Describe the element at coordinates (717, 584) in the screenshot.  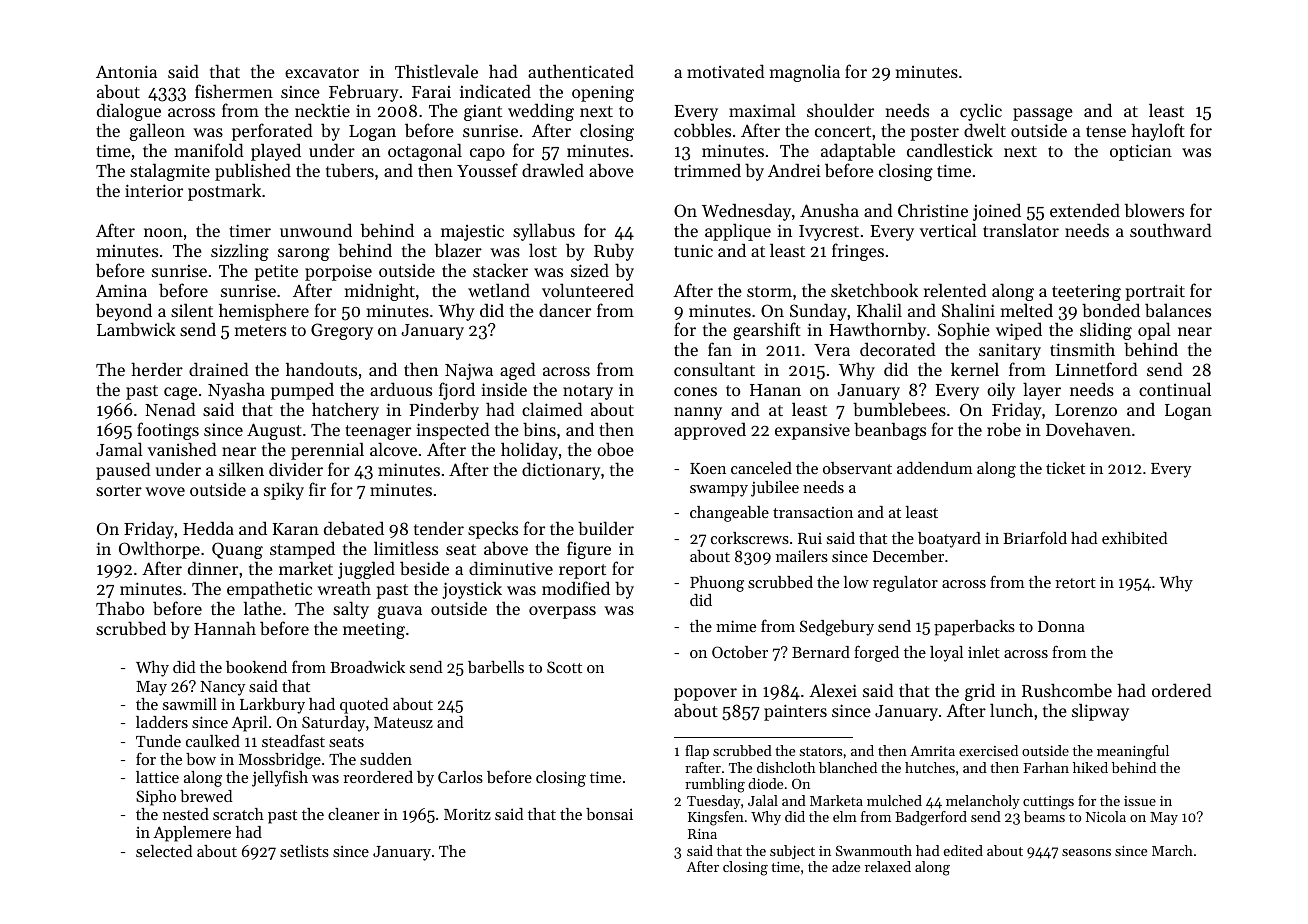
I see `Phuong` at that location.
